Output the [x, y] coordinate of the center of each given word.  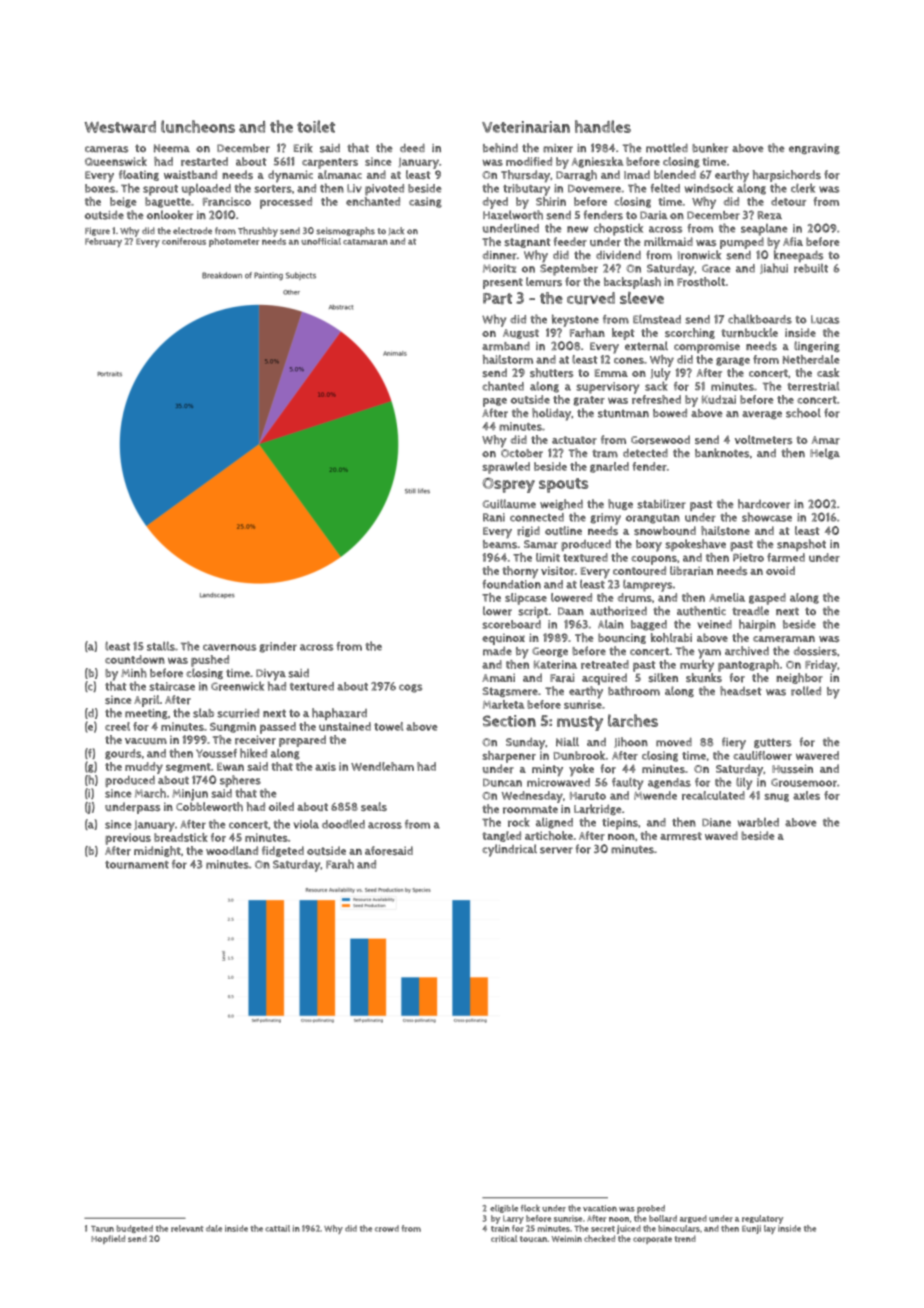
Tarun [102, 1229]
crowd [387, 1228]
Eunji [751, 1229]
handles [603, 126]
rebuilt [811, 268]
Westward [120, 127]
